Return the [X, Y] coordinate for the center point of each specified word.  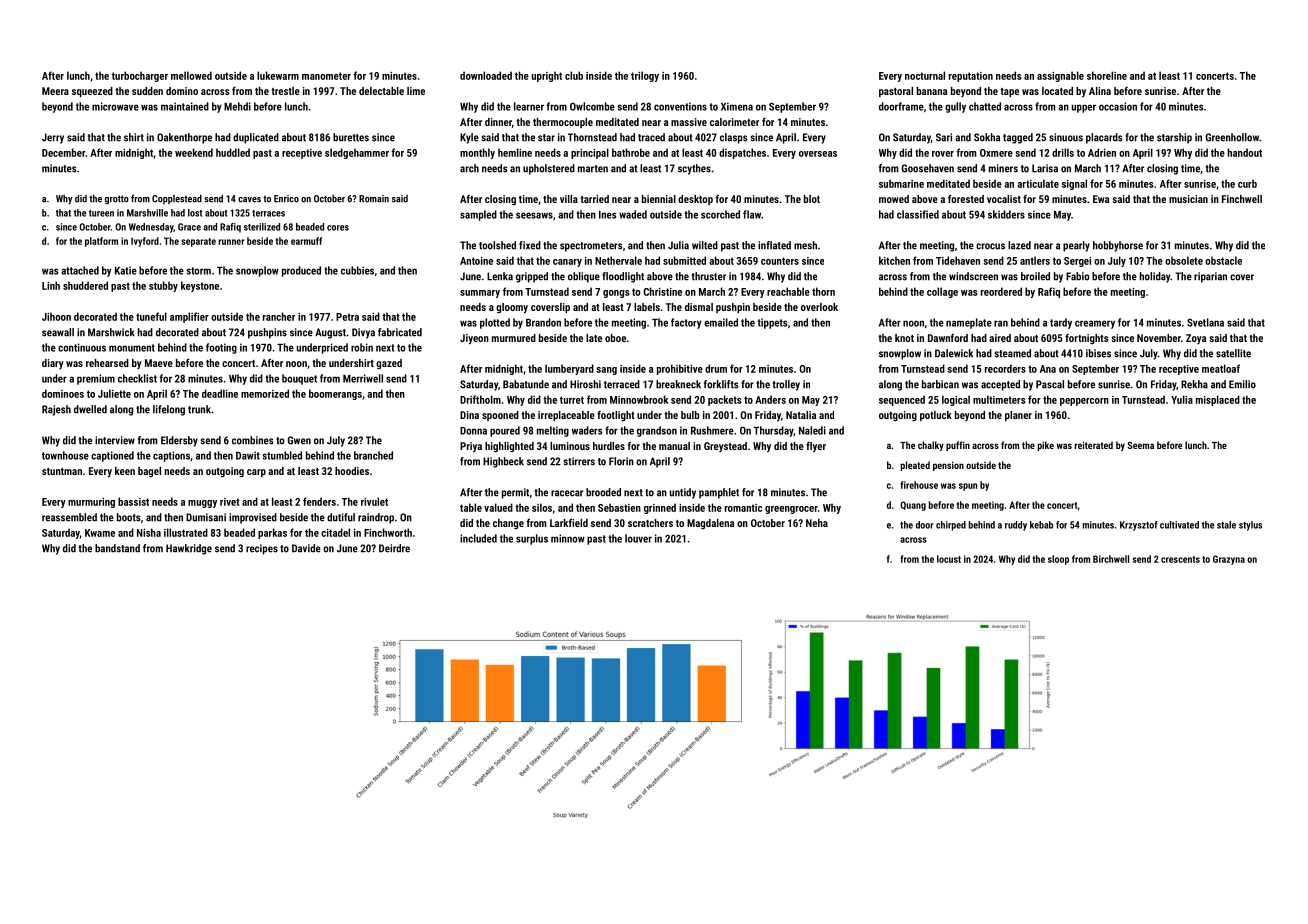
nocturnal [925, 75]
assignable [1060, 76]
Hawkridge [189, 549]
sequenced [902, 400]
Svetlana [1205, 322]
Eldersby [179, 441]
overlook [819, 307]
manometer [326, 76]
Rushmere [712, 430]
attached [80, 270]
